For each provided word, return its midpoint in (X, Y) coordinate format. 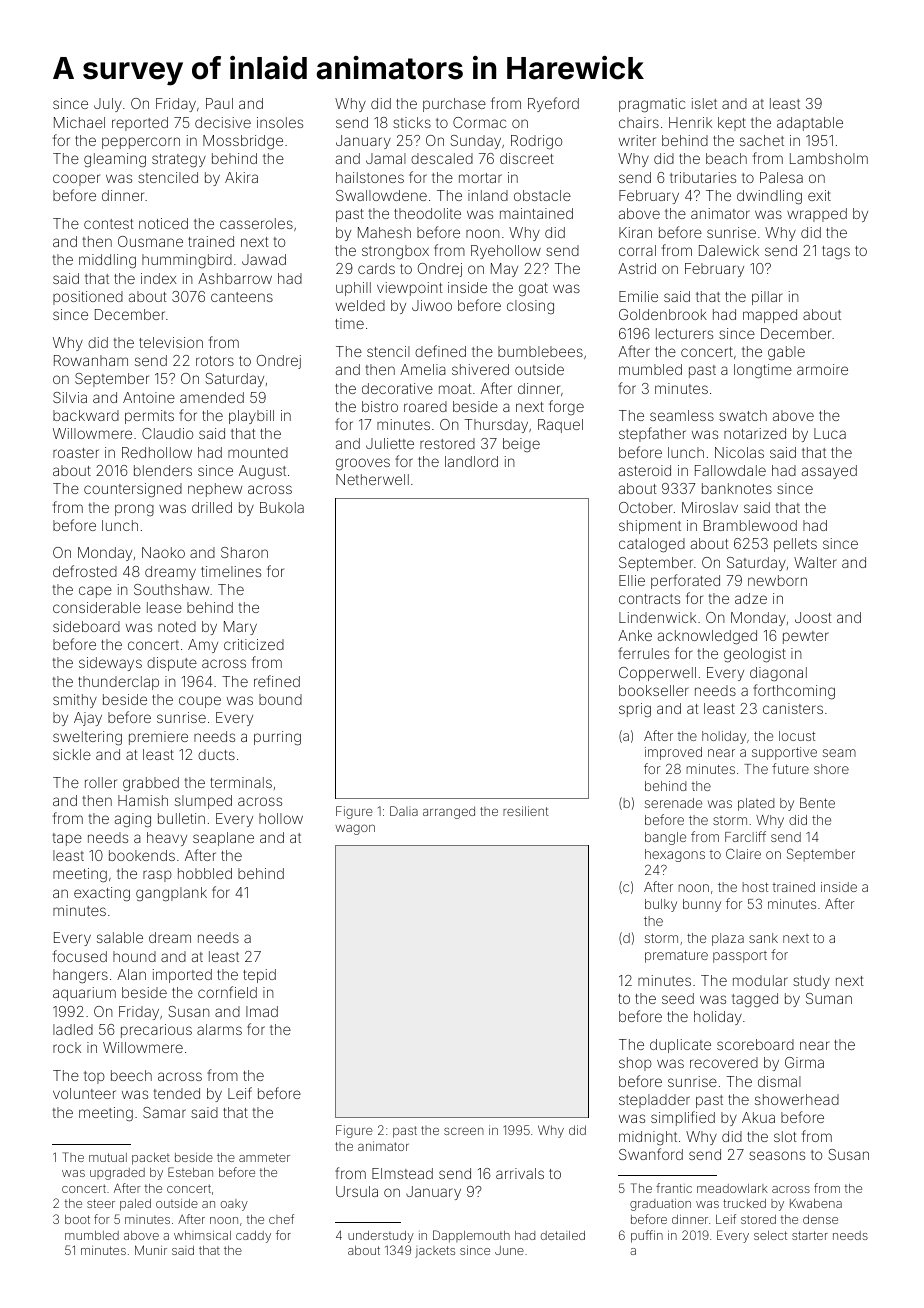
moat (455, 389)
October (646, 507)
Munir (151, 1250)
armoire (822, 369)
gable (786, 353)
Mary (240, 628)
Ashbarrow (235, 278)
